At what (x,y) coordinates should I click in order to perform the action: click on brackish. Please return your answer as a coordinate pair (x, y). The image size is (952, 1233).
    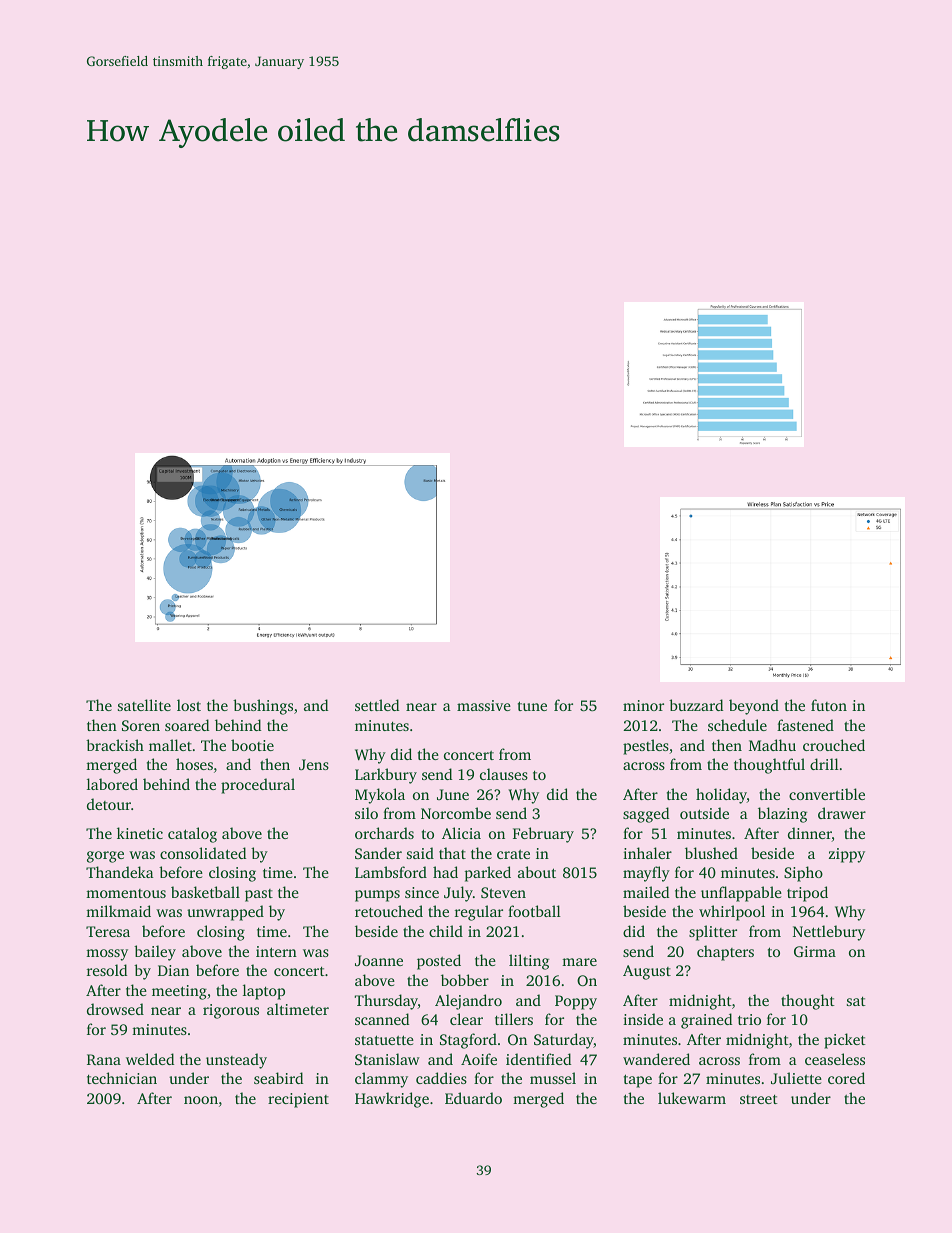
    Looking at the image, I should click on (115, 745).
